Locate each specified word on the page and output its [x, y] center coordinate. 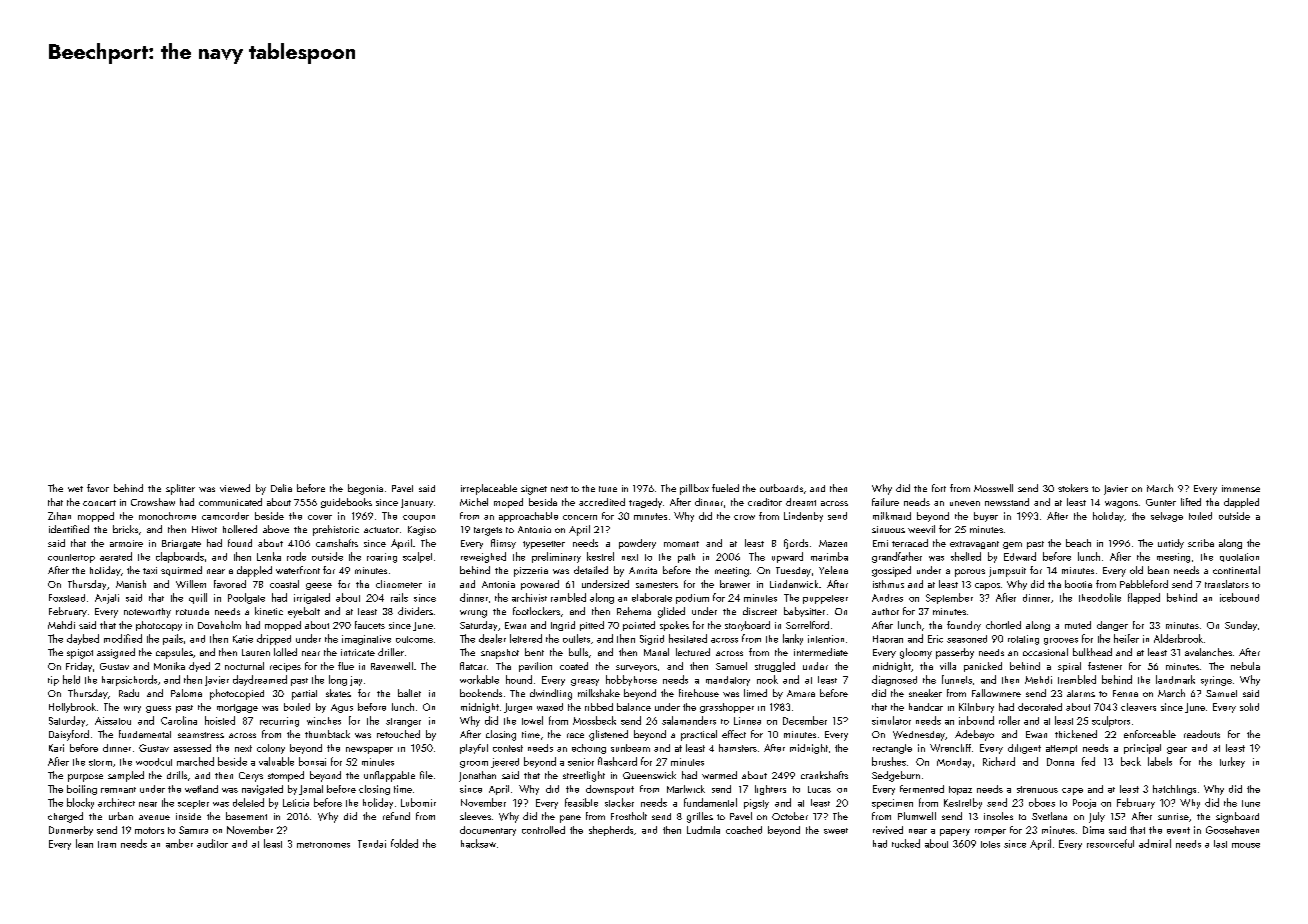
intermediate [821, 652]
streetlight [584, 776]
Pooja [1084, 804]
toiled [1200, 516]
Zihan [59, 516]
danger [1112, 626]
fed [1088, 761]
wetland [201, 789]
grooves [1061, 641]
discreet [760, 611]
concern [580, 517]
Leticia [296, 803]
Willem [191, 584]
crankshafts [824, 775]
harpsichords [129, 680]
